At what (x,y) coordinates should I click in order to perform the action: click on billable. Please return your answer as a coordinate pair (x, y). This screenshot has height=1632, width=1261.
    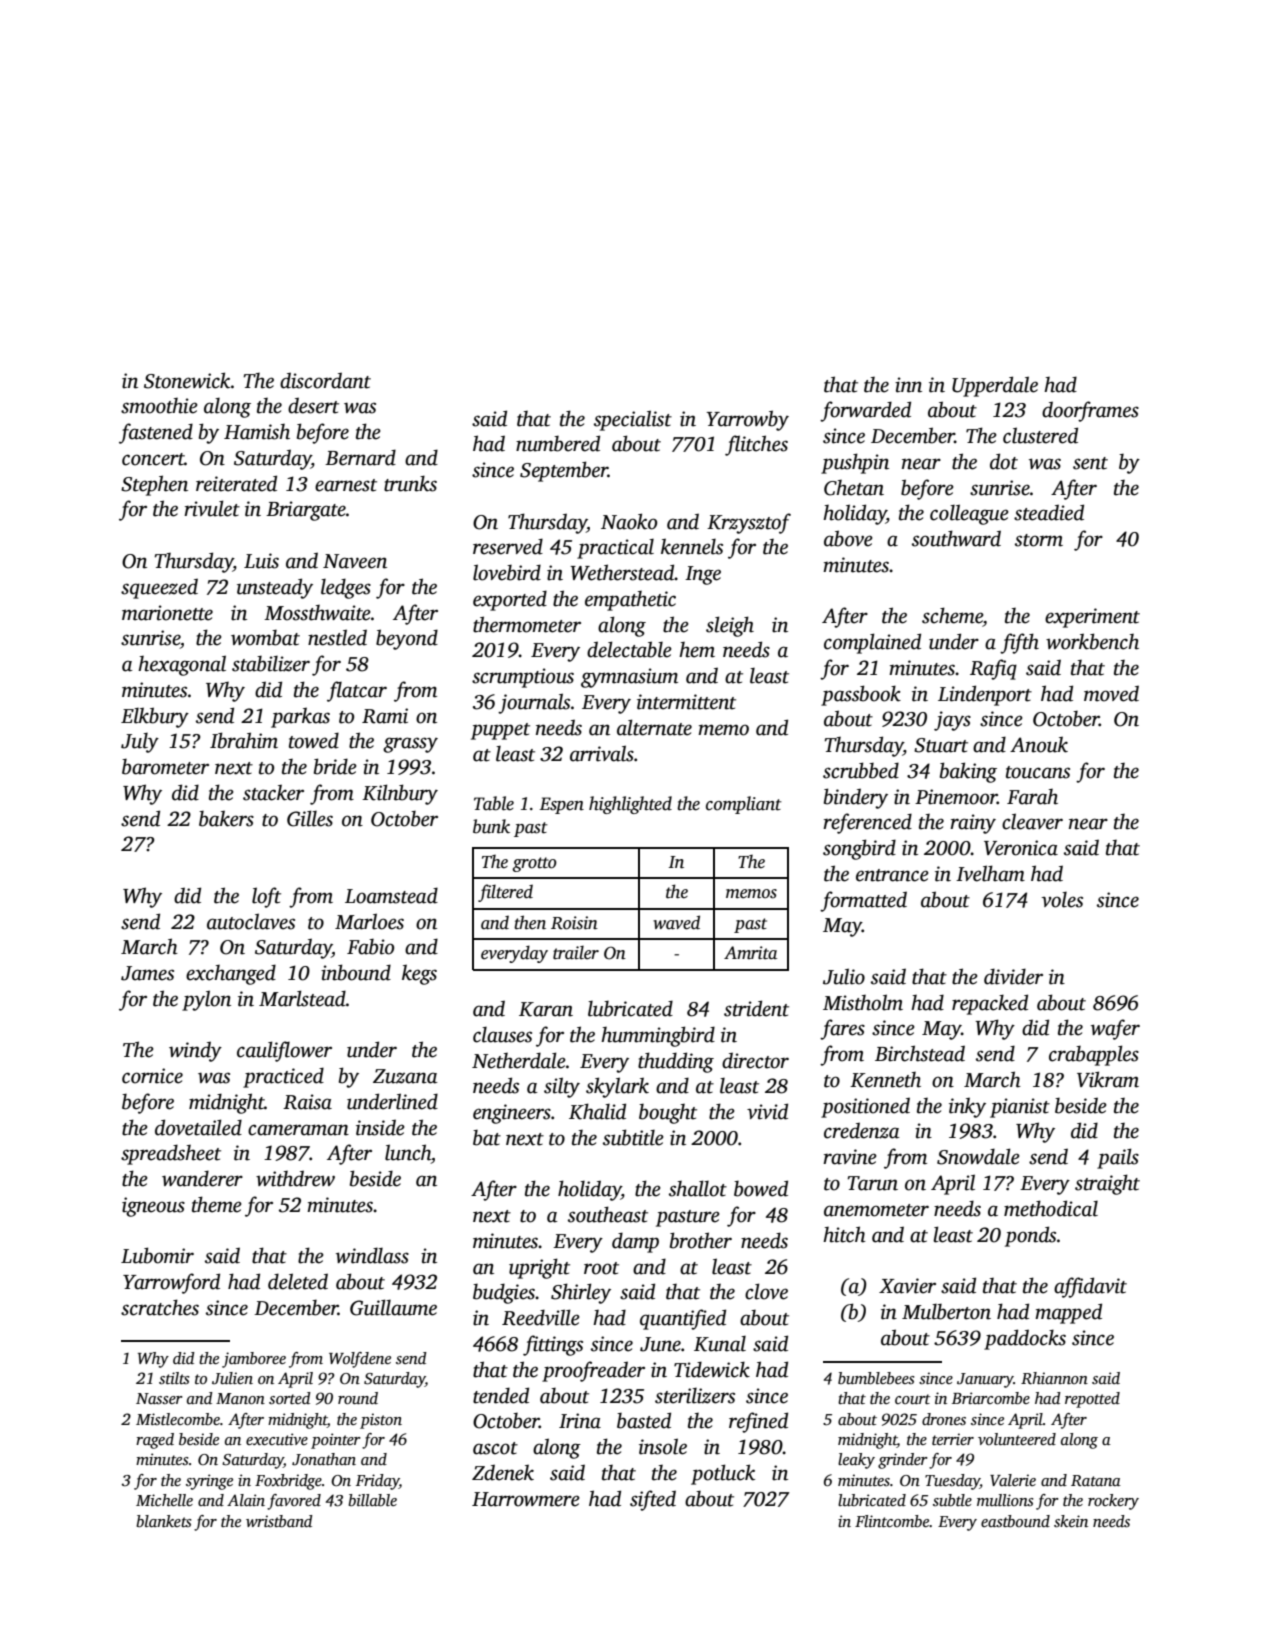
    Looking at the image, I should click on (372, 1500).
